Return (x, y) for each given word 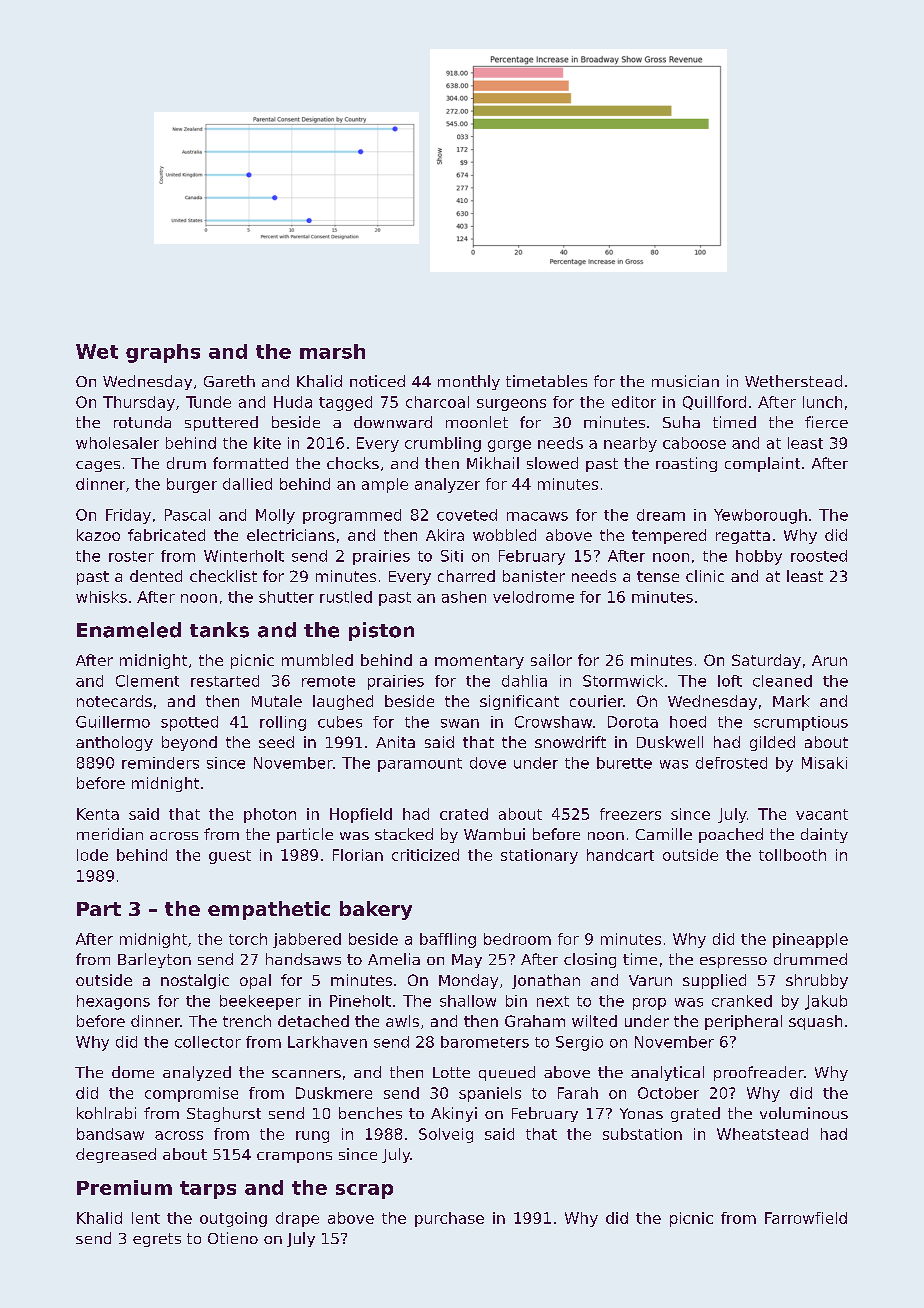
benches (370, 1113)
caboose (694, 443)
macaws (537, 516)
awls (402, 1021)
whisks (101, 597)
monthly (469, 382)
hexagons (113, 1002)
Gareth (229, 381)
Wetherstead (793, 381)
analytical (667, 1073)
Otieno (233, 1238)
